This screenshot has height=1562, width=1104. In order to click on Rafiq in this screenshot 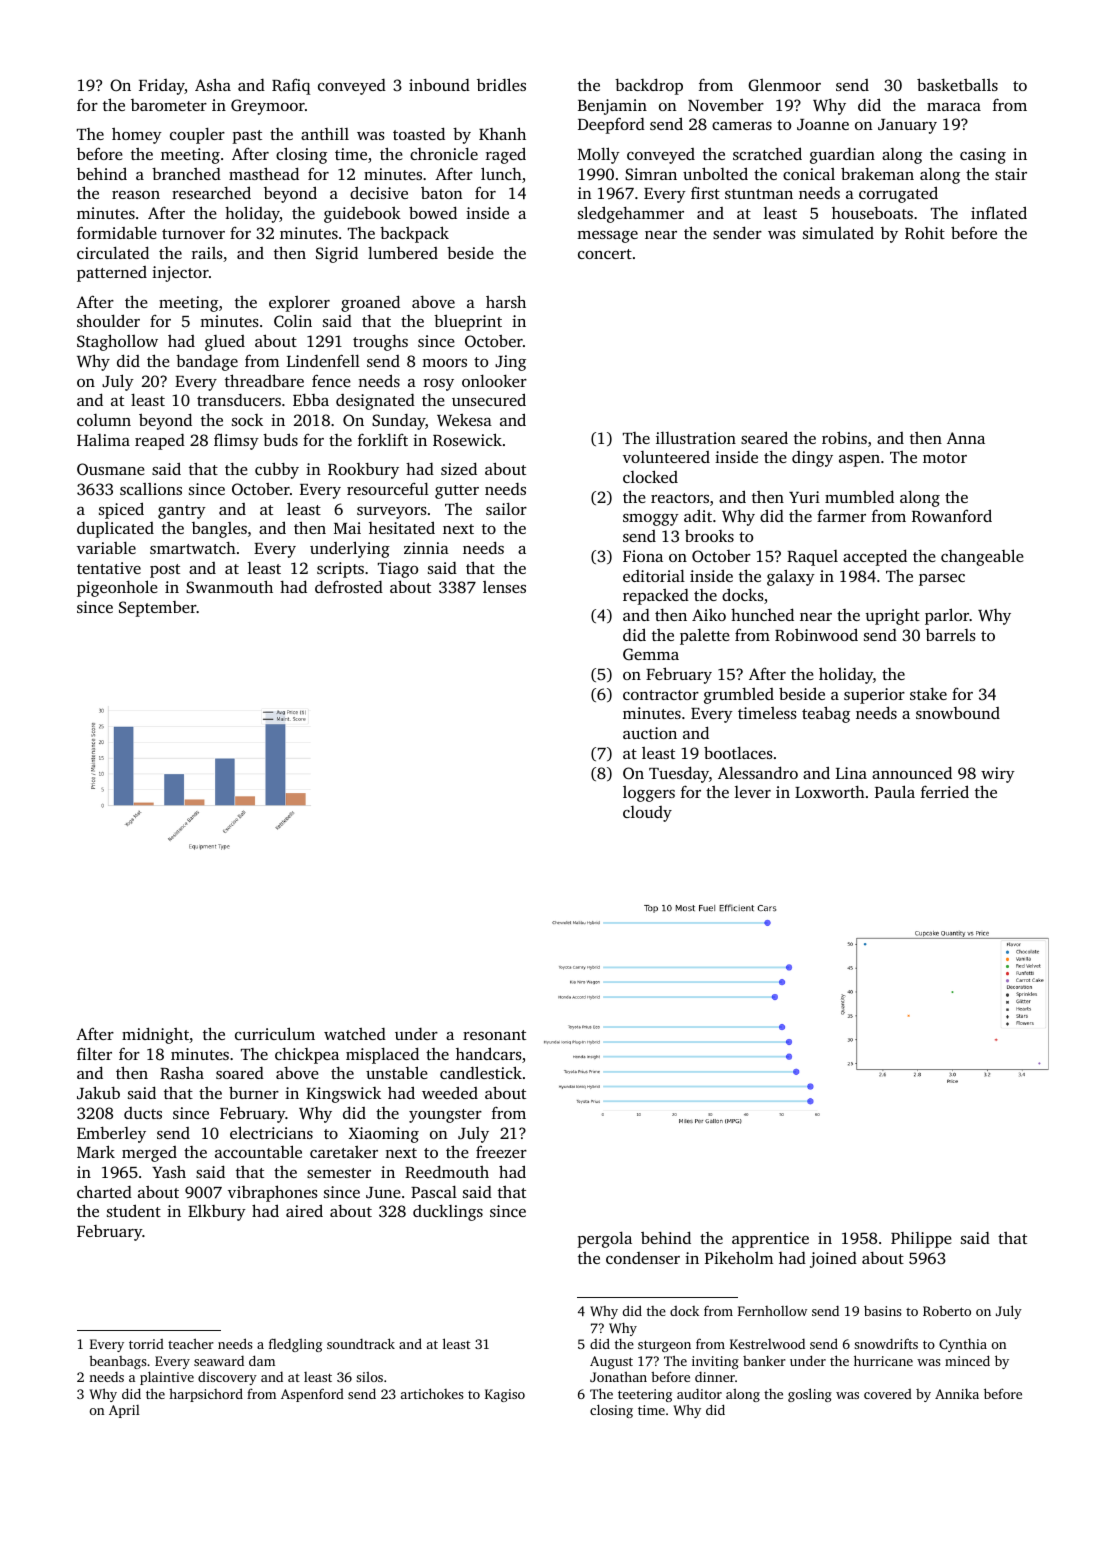, I will do `click(291, 87)`.
